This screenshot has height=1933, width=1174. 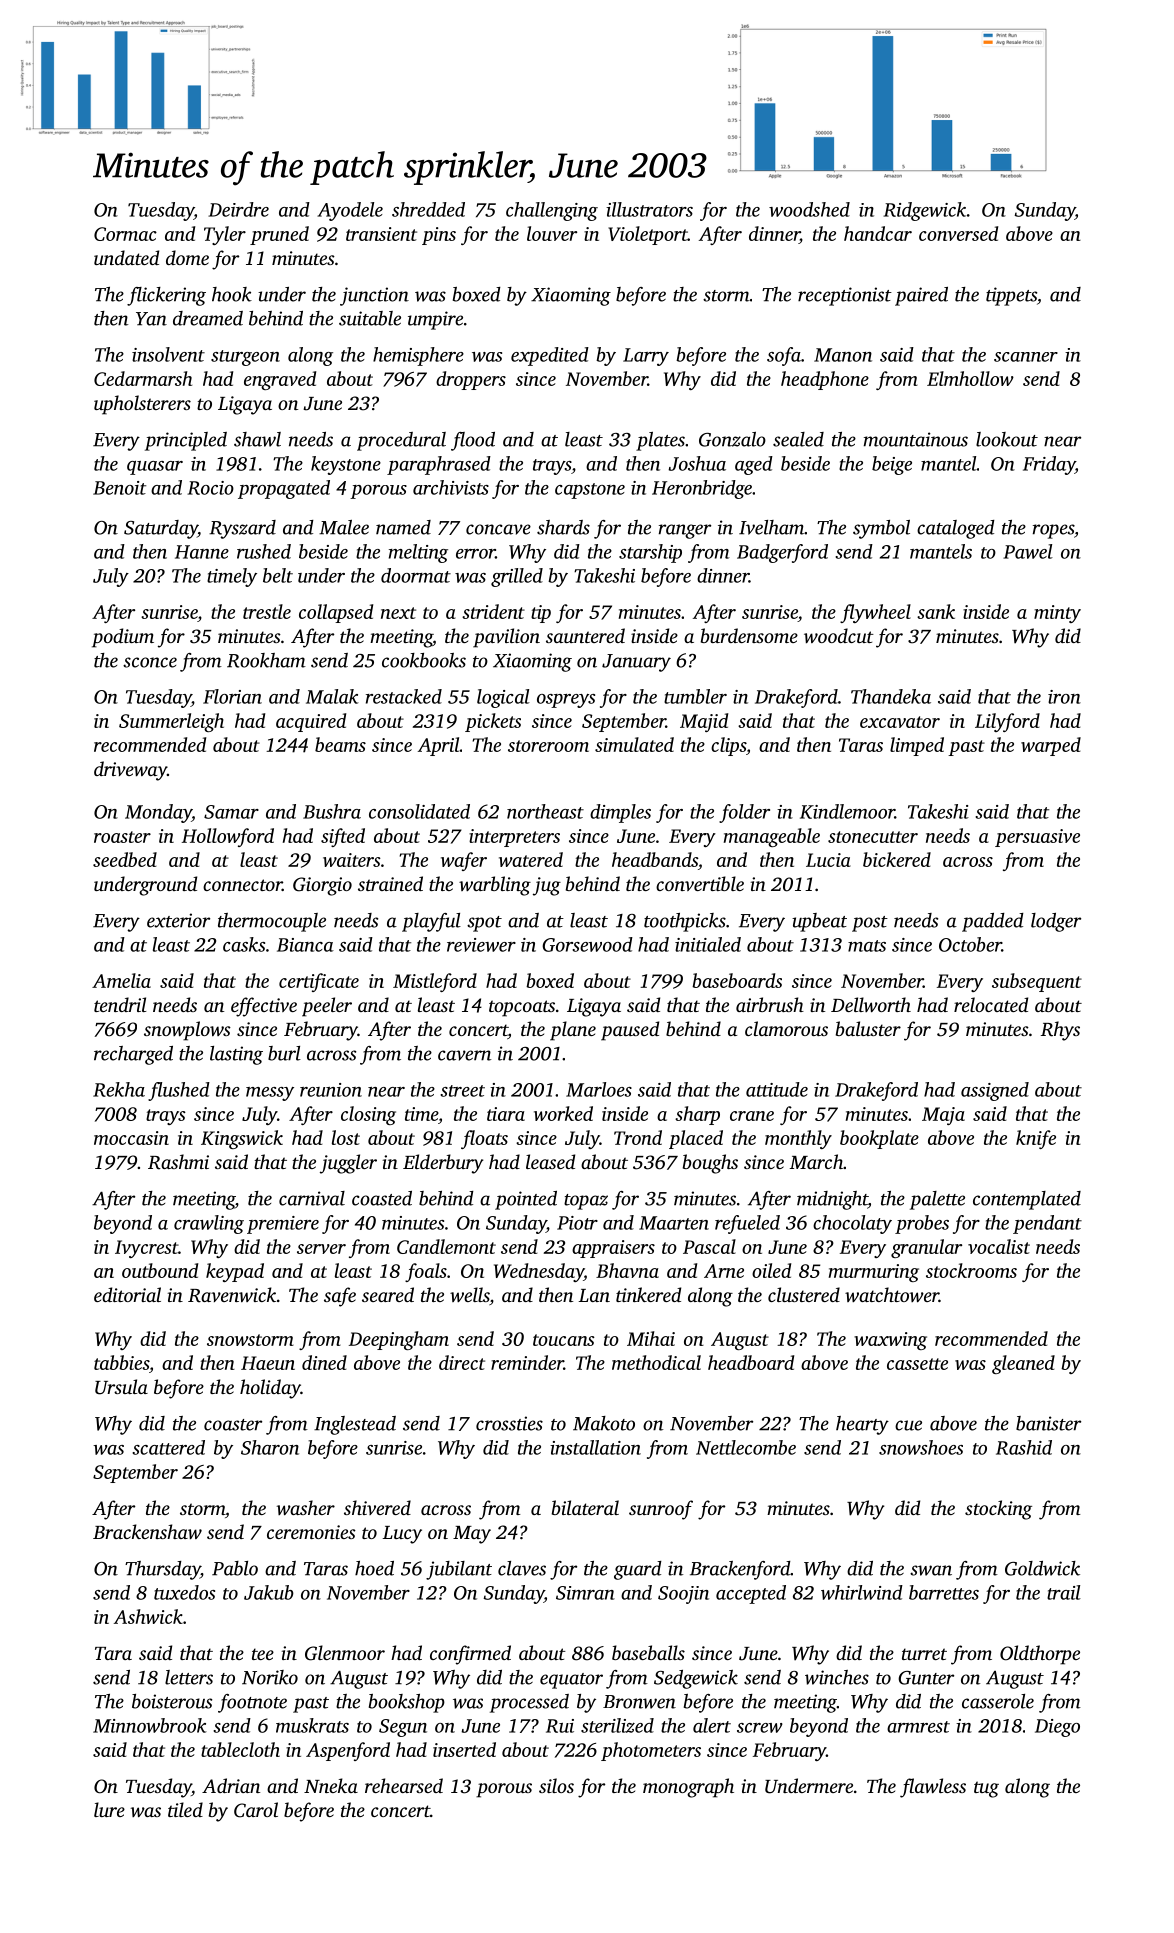 What do you see at coordinates (187, 257) in the screenshot?
I see `dome` at bounding box center [187, 257].
